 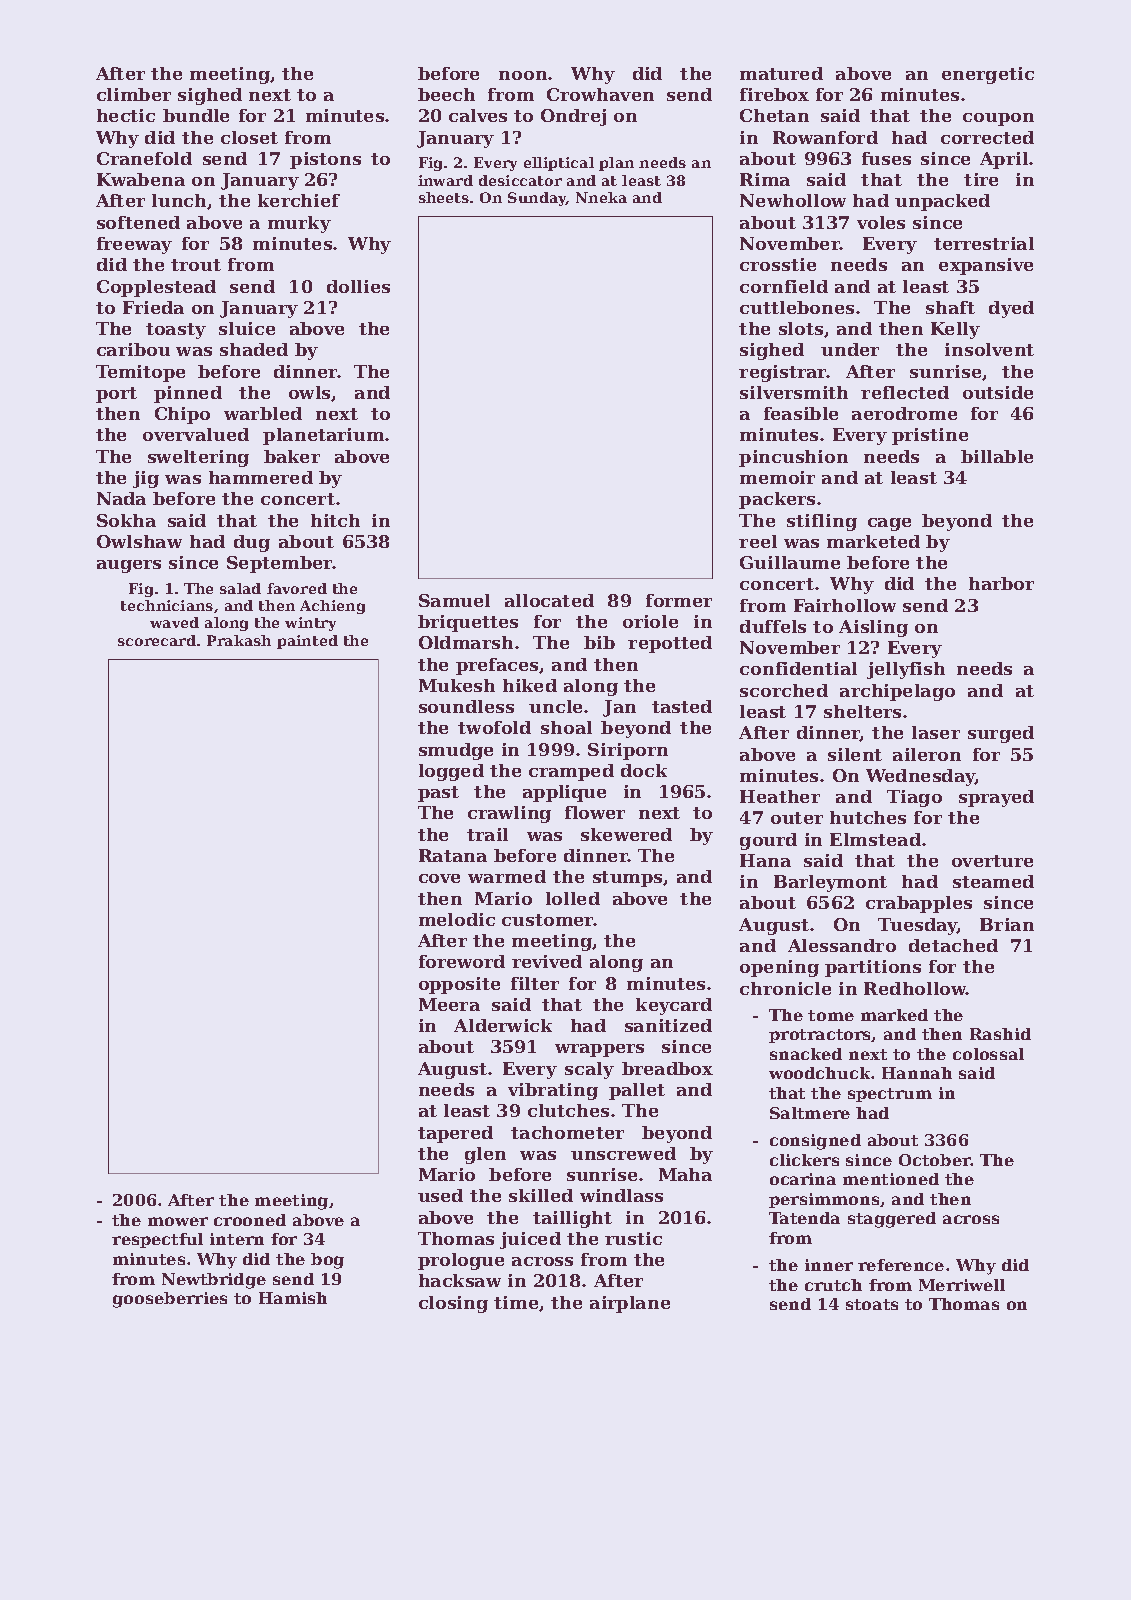 I want to click on Kwabena, so click(x=141, y=179).
